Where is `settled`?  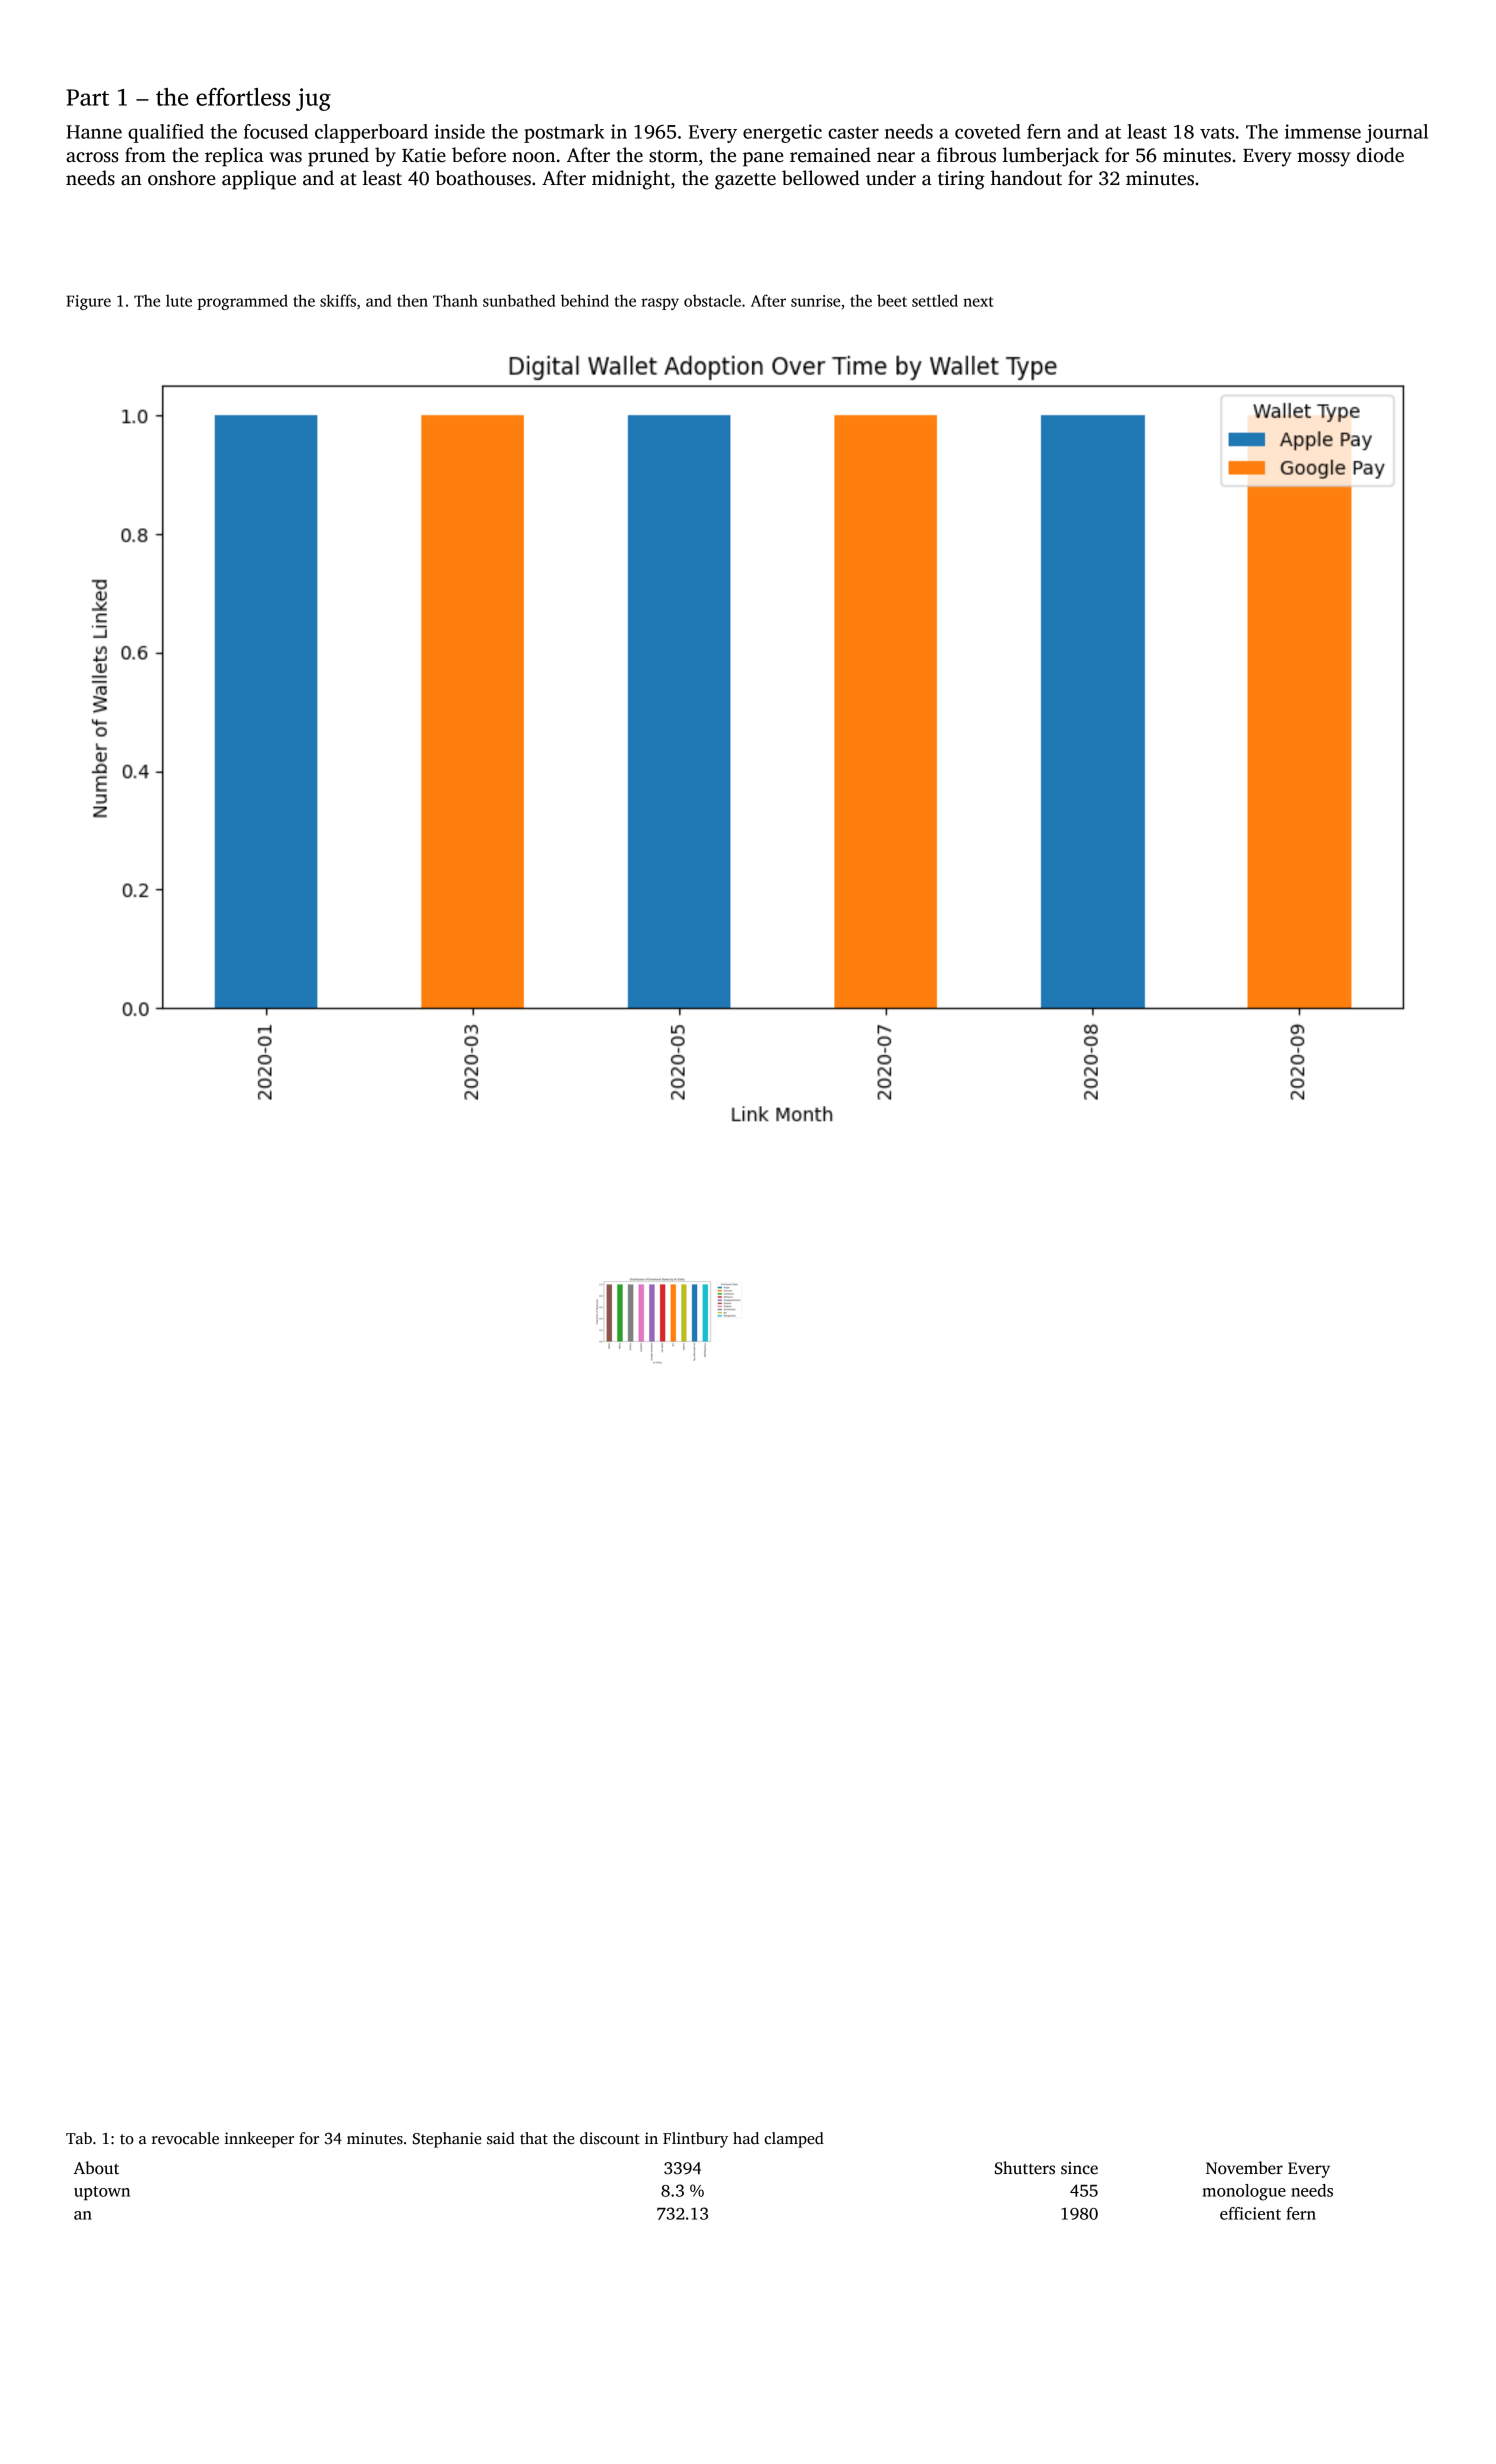 settled is located at coordinates (935, 300).
